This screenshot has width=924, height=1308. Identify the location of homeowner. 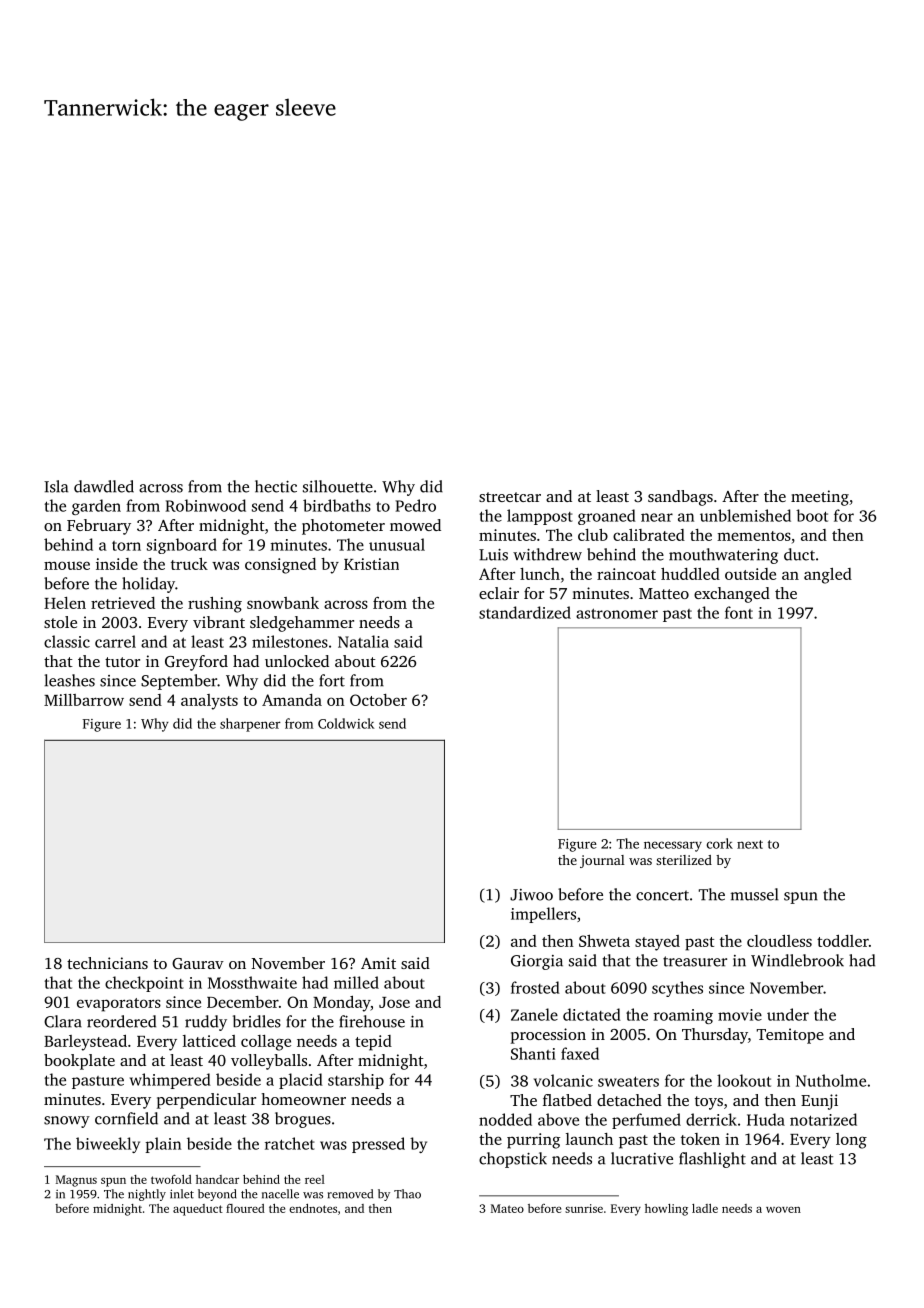
(303, 1099).
